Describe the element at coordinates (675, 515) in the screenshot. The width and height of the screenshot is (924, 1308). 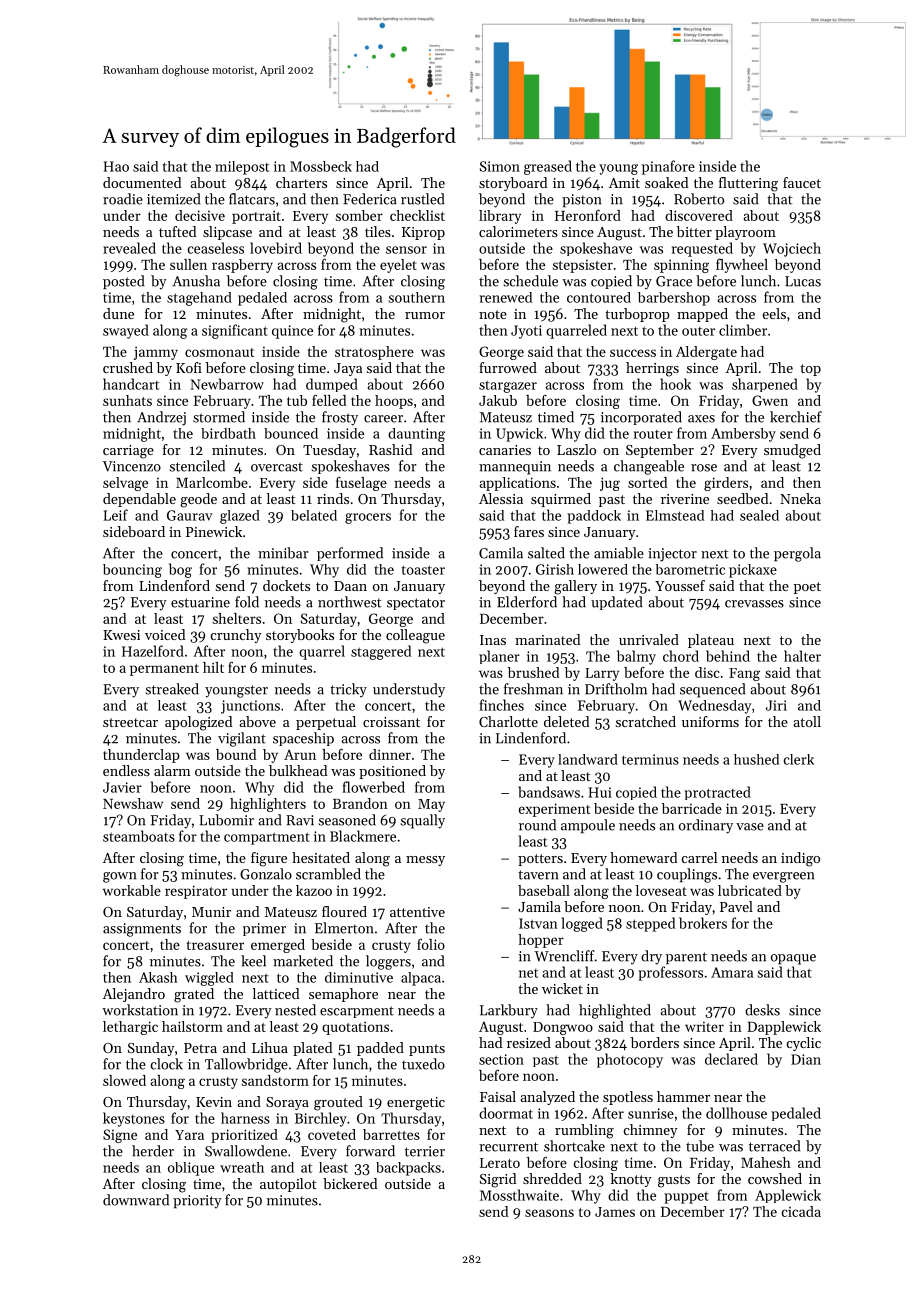
I see `Elmstead` at that location.
